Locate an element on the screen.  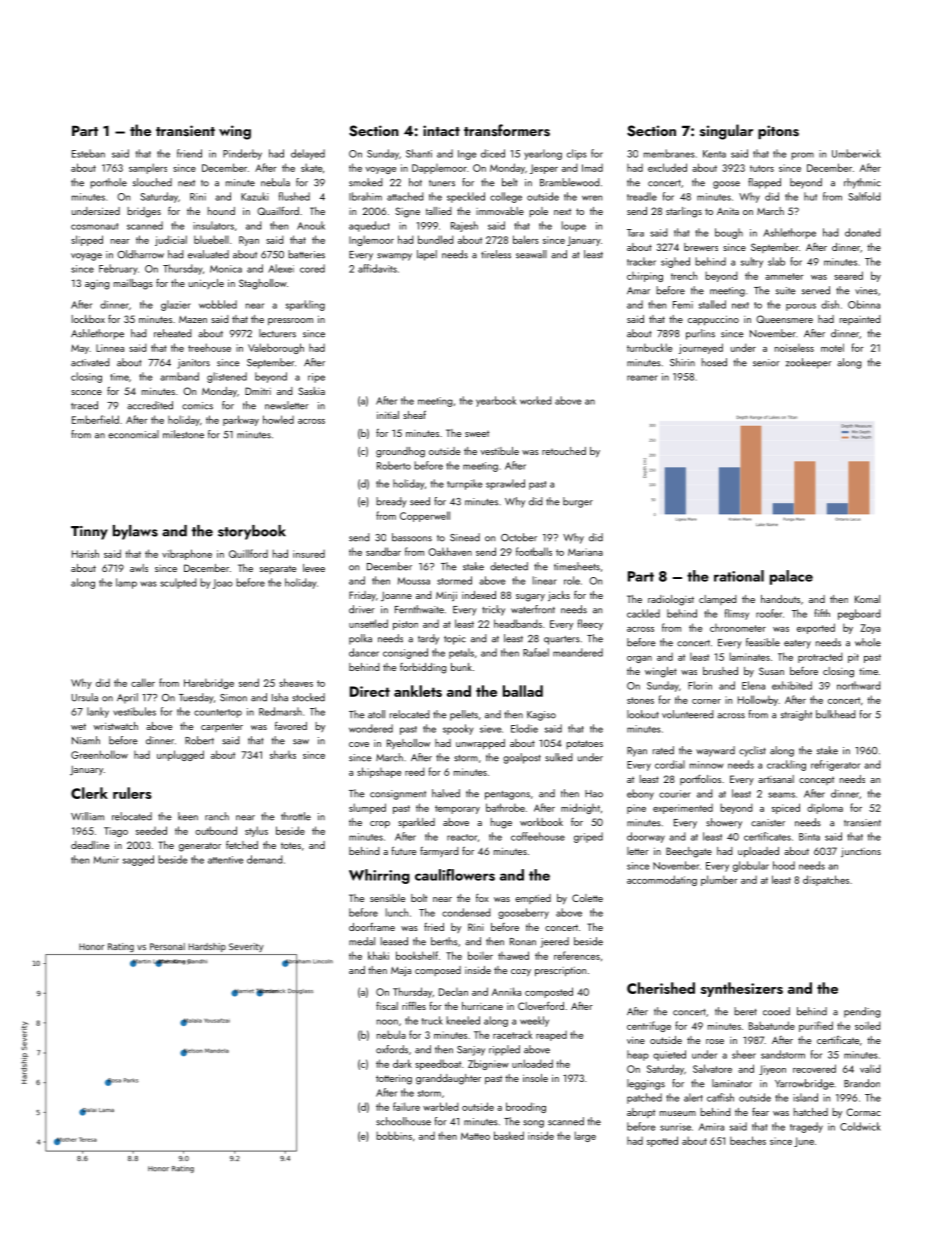
roofer is located at coordinates (769, 613).
